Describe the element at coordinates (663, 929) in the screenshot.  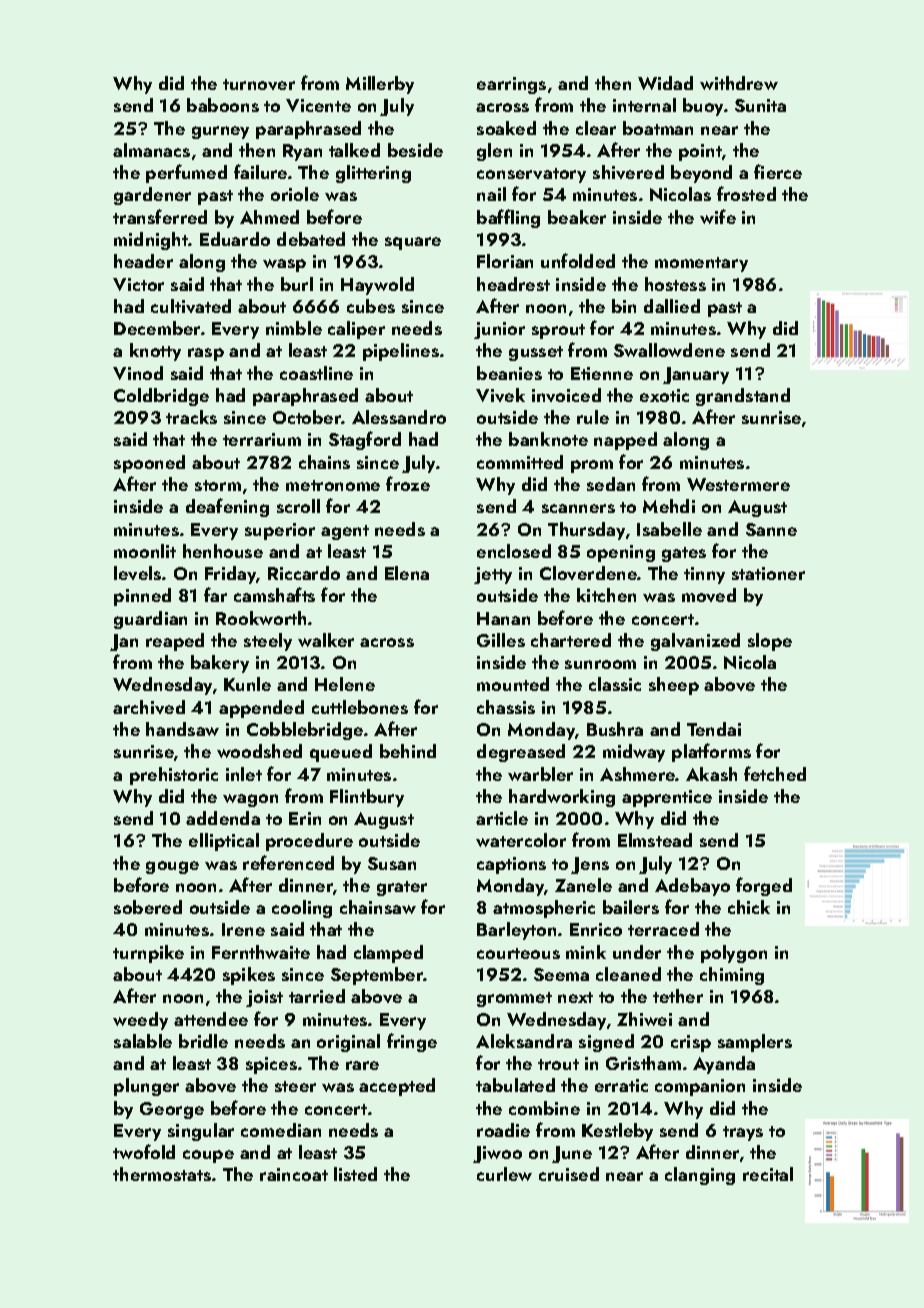
I see `terraced` at that location.
